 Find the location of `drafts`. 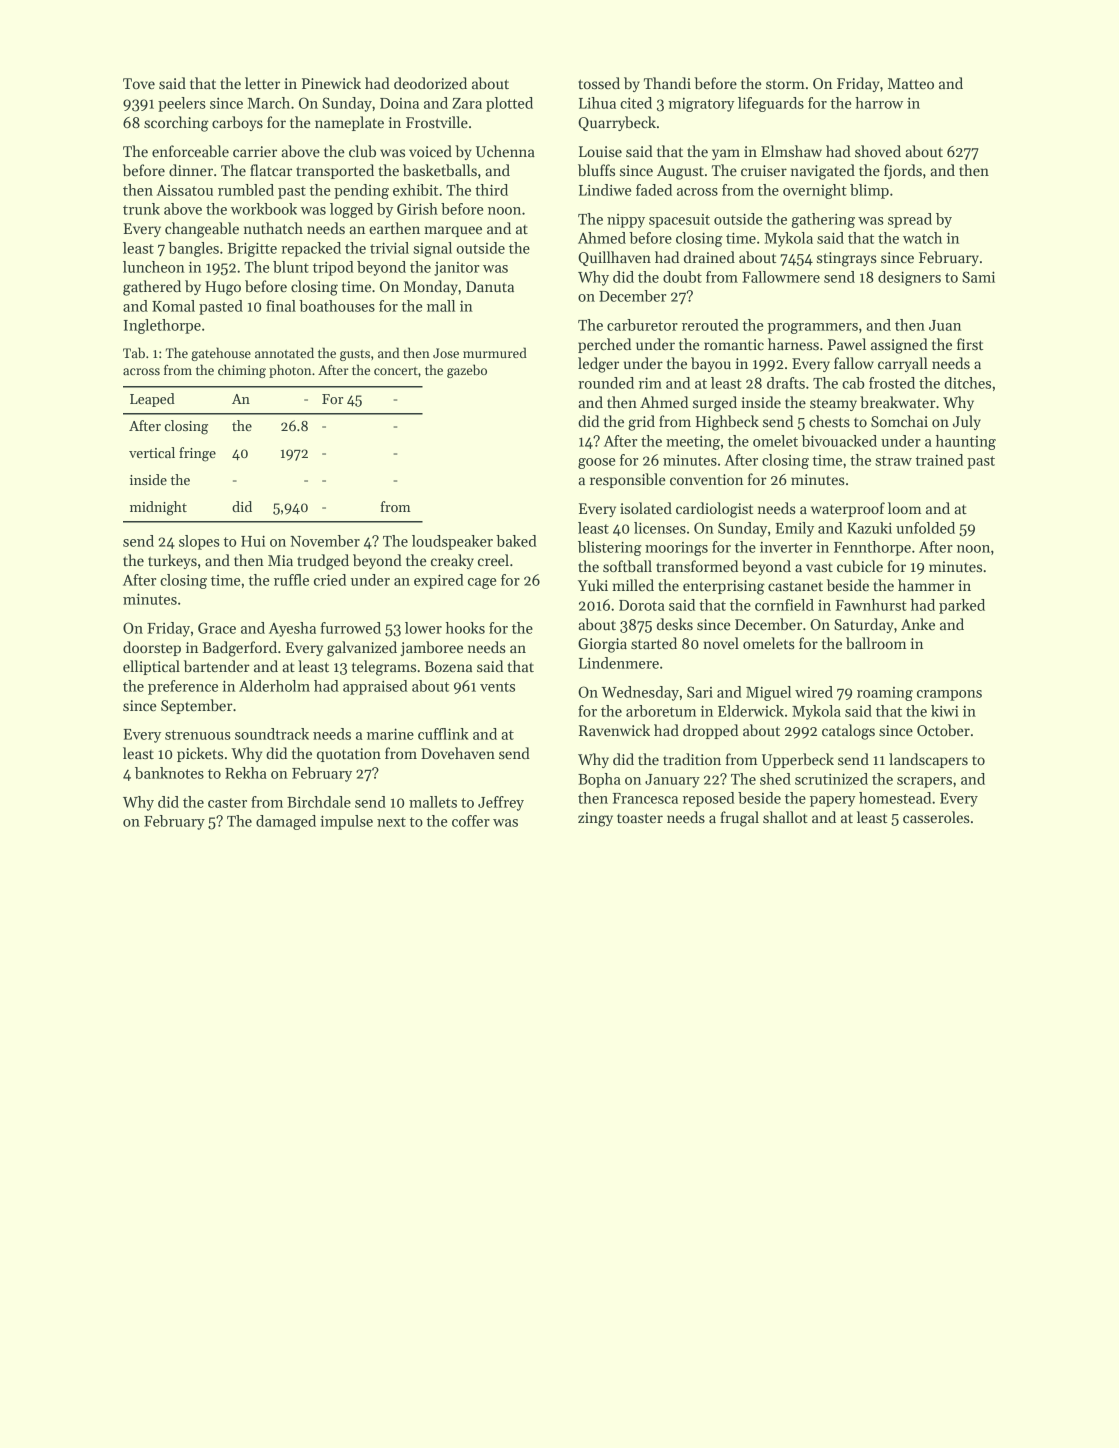

drafts is located at coordinates (786, 383).
